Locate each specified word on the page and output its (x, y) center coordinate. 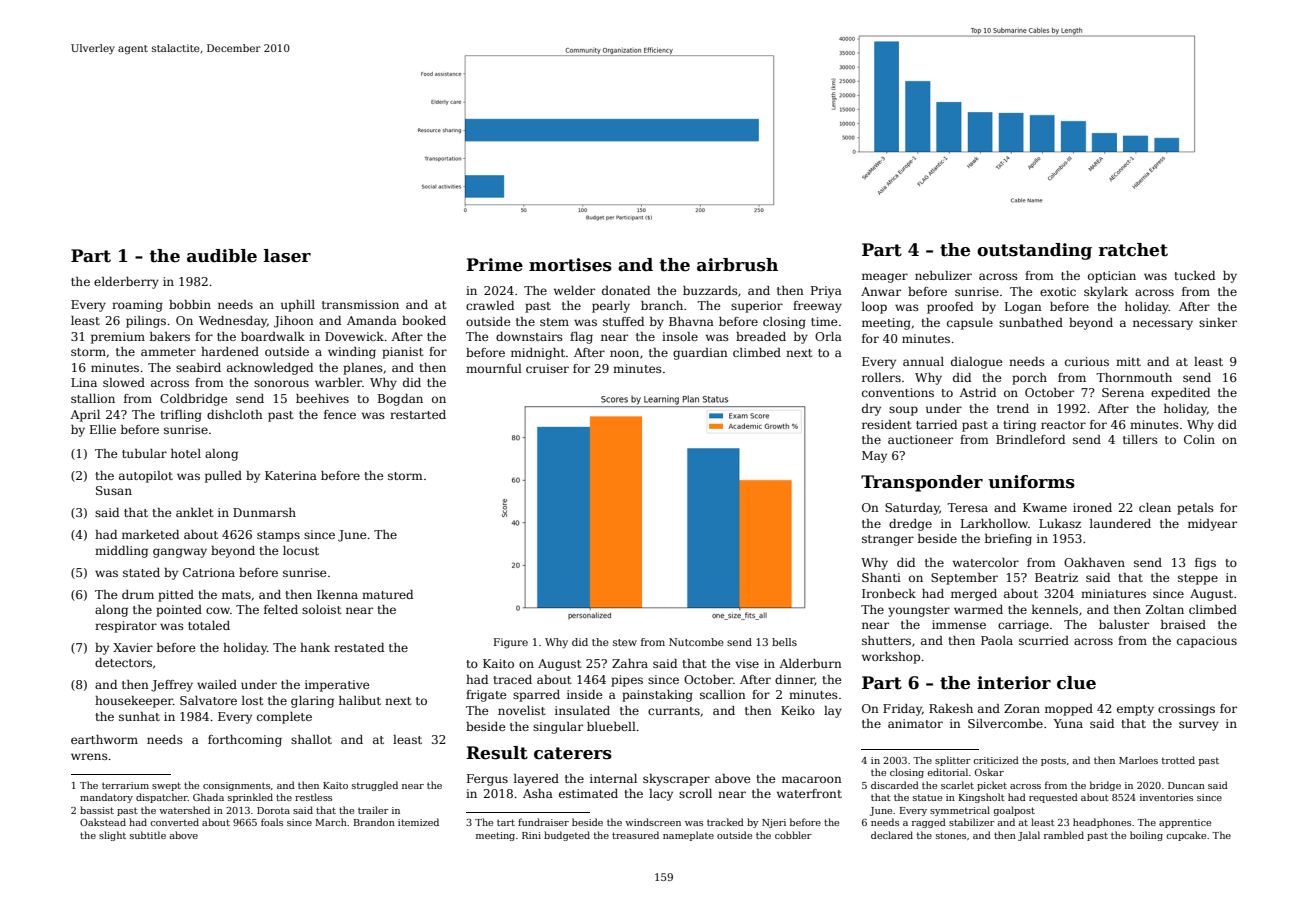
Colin (1199, 439)
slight (112, 836)
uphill (298, 306)
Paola (997, 640)
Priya (826, 292)
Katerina (291, 475)
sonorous (281, 383)
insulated (582, 710)
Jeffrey (172, 686)
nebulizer (943, 275)
